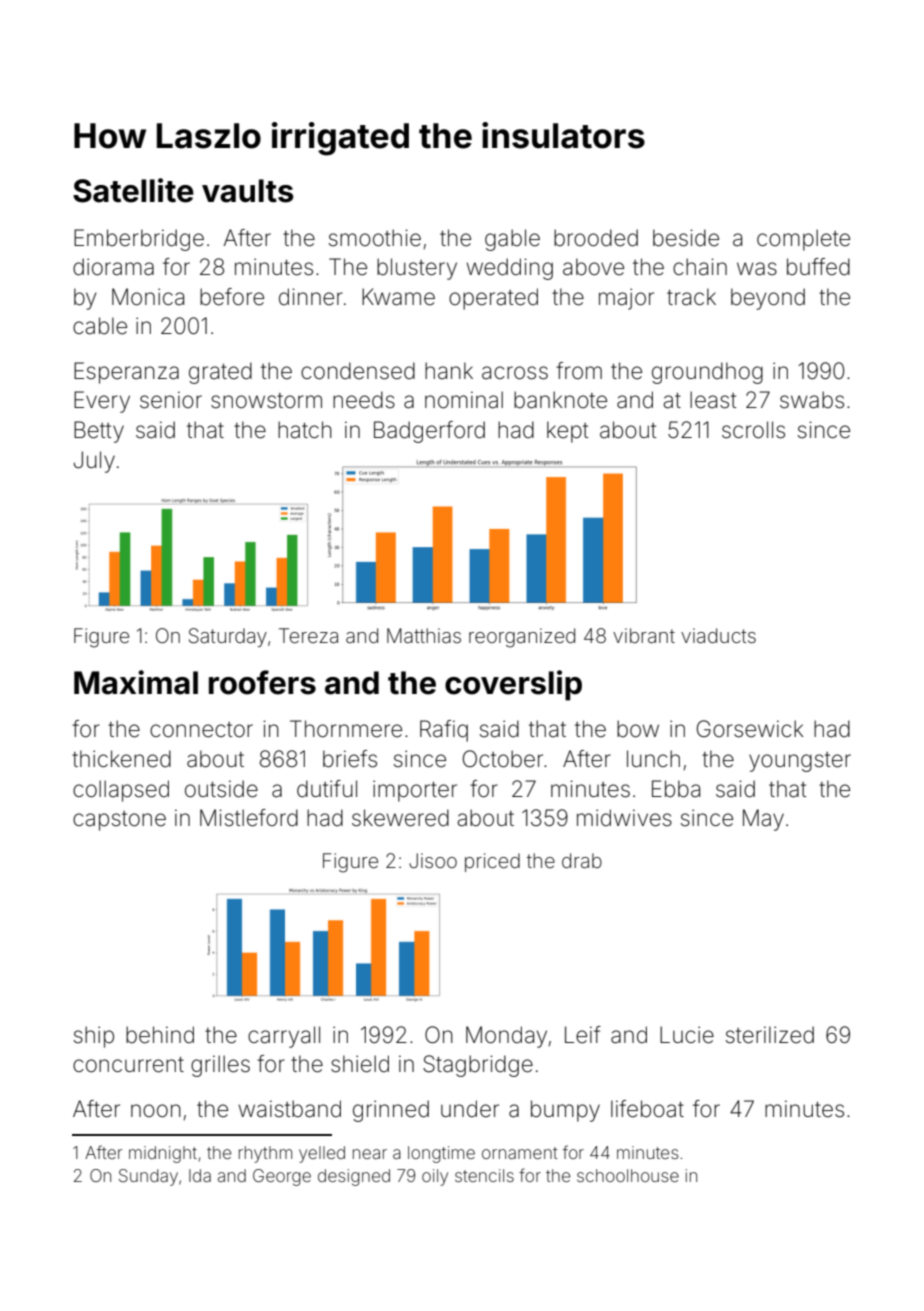 The width and height of the screenshot is (924, 1311). Describe the element at coordinates (119, 821) in the screenshot. I see `capstone` at that location.
